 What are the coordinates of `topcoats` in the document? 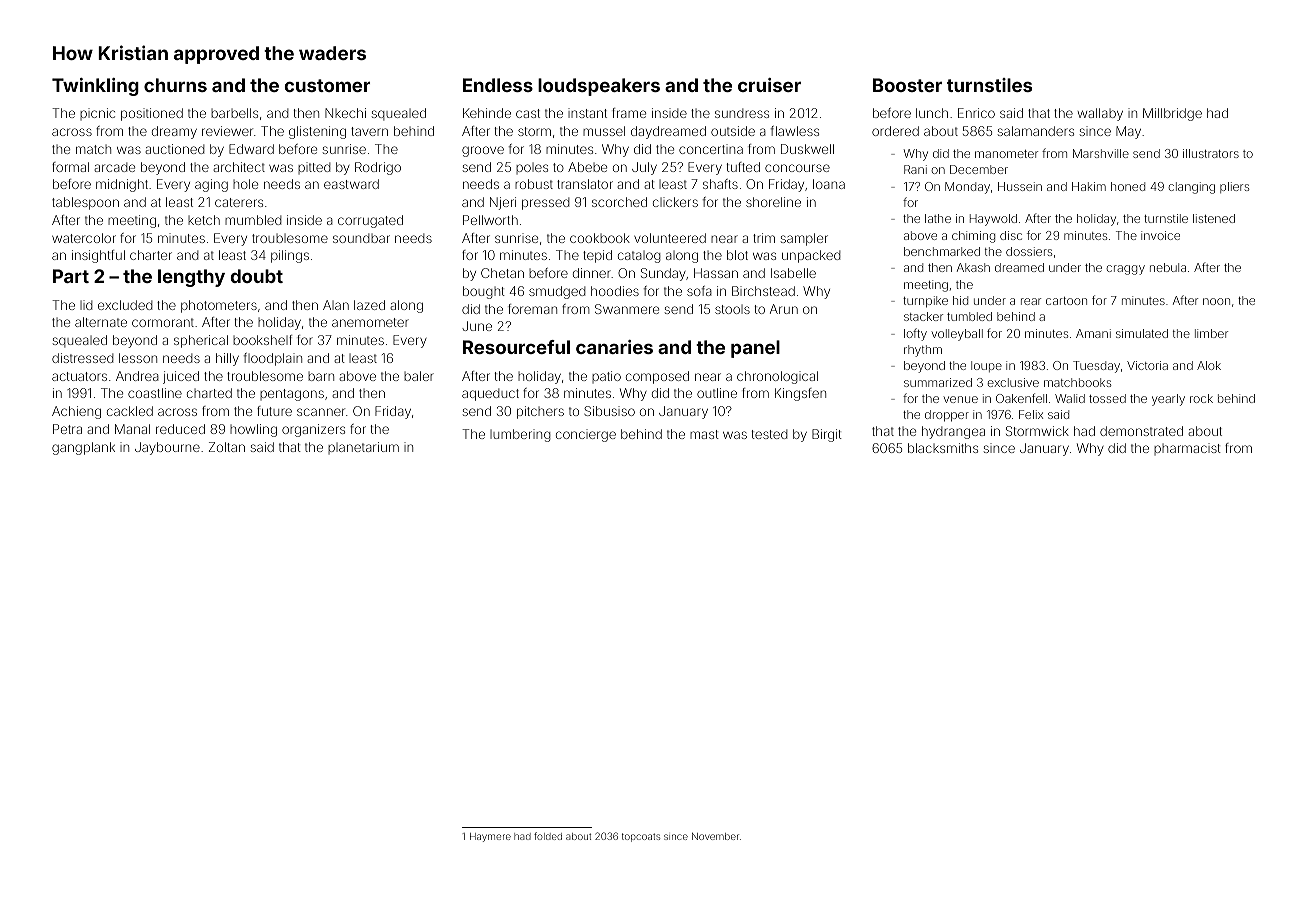 It's located at (641, 837).
